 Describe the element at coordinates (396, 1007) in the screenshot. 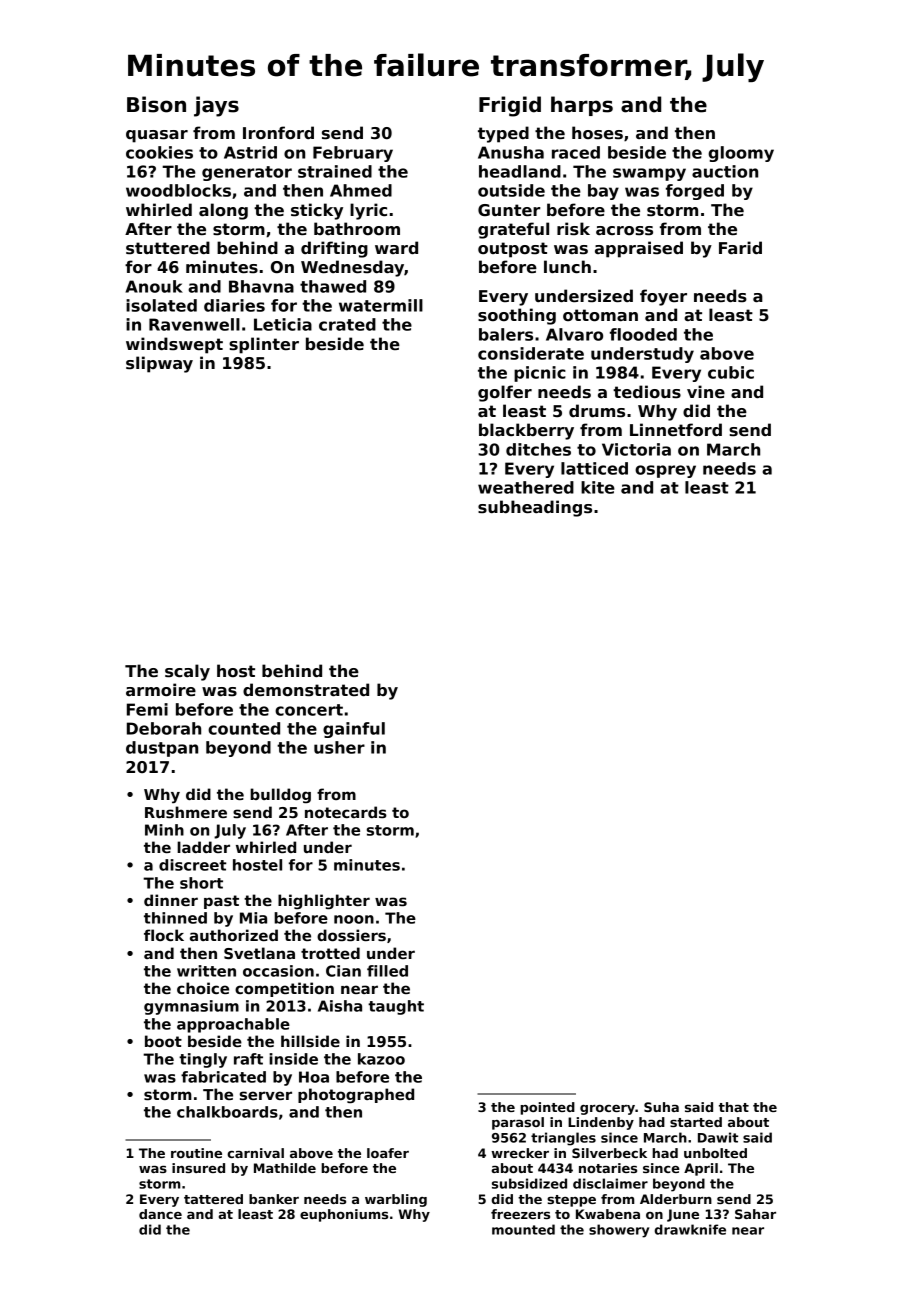

I see `taught` at that location.
